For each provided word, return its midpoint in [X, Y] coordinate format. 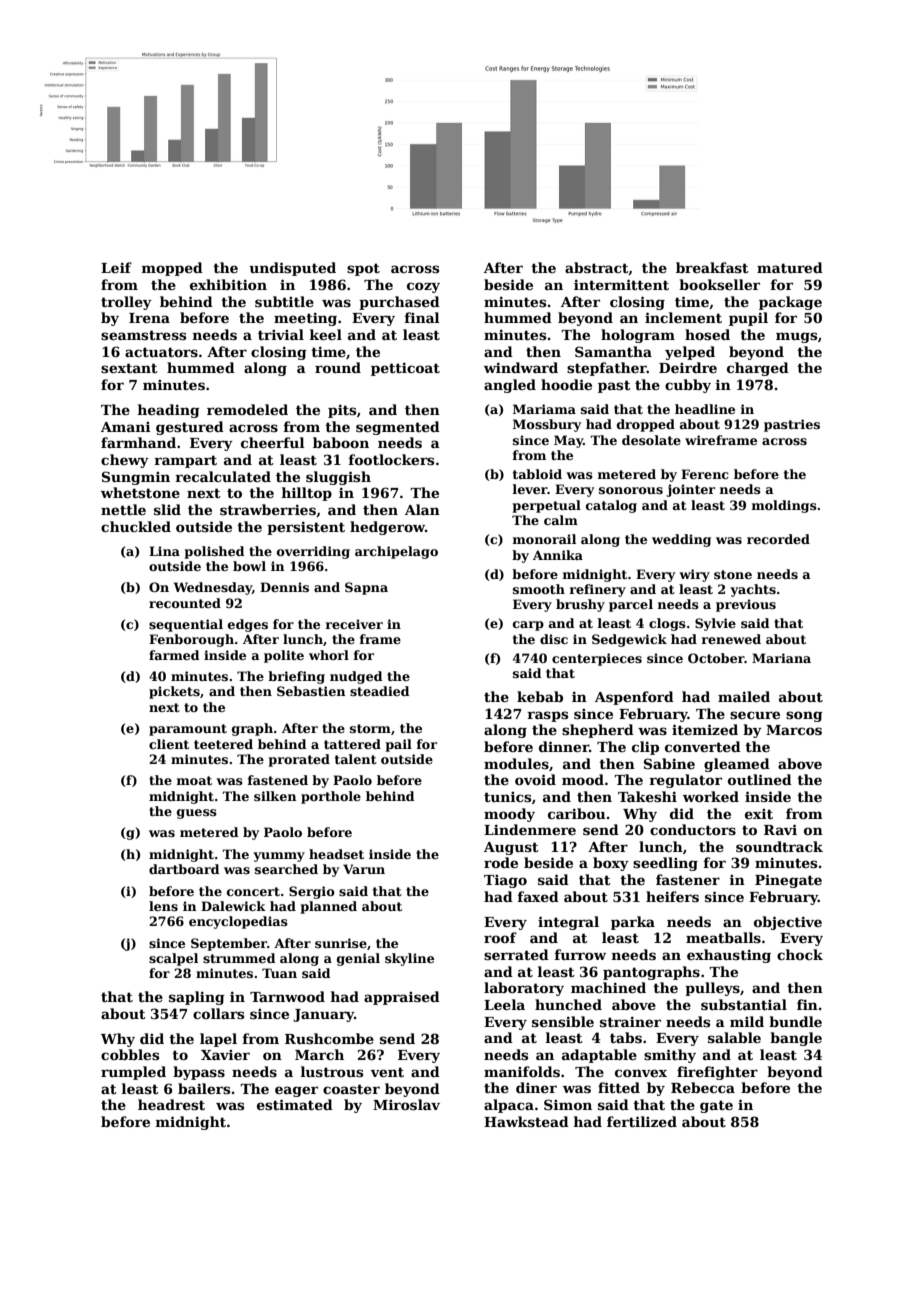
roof [500, 937]
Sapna [366, 588]
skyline [409, 959]
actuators [161, 352]
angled [510, 386]
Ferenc [705, 474]
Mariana [781, 658]
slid [167, 509]
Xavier [225, 1055]
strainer [630, 1022]
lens [163, 906]
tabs [626, 1037]
